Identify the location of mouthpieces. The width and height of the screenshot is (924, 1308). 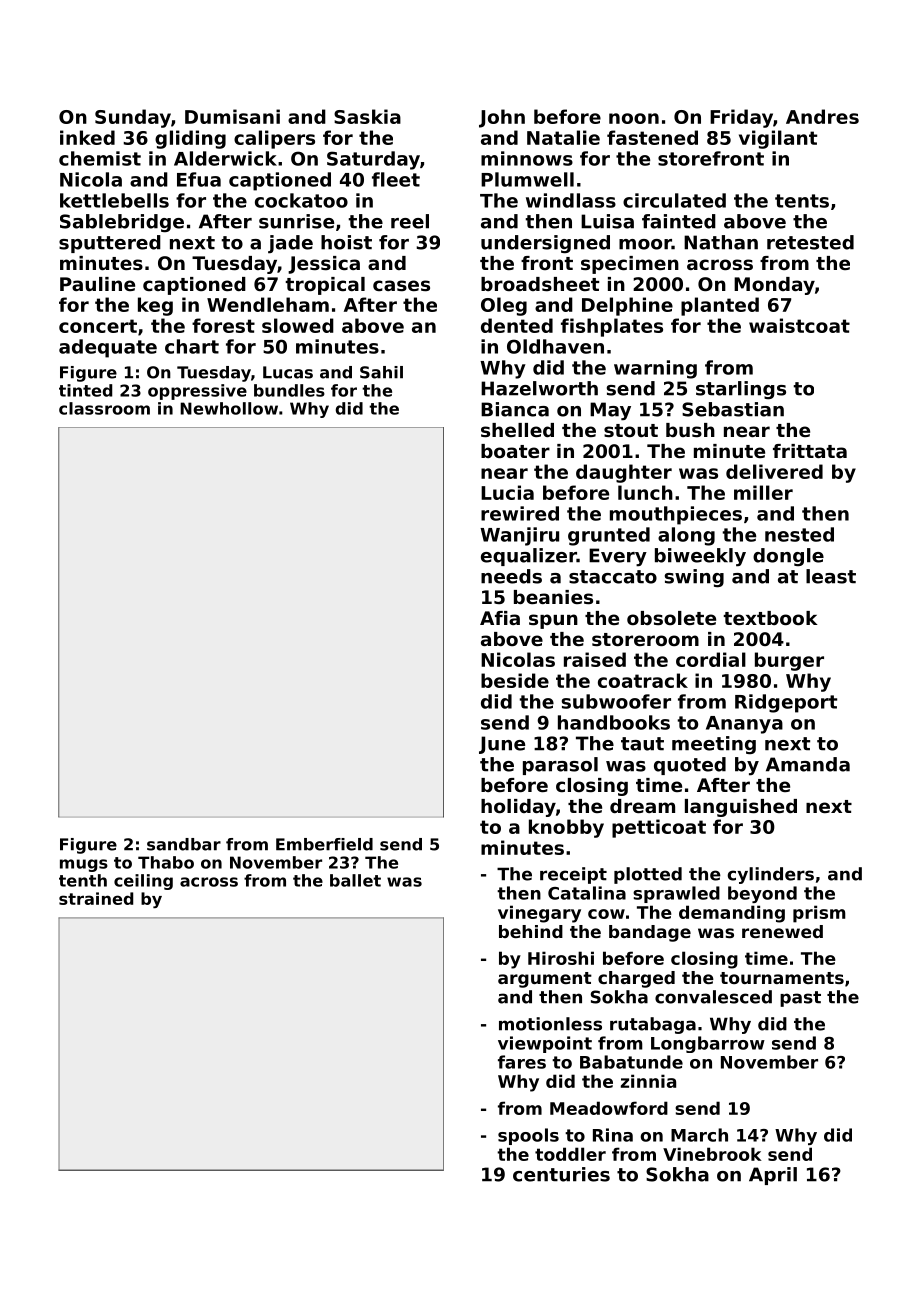
(676, 515).
